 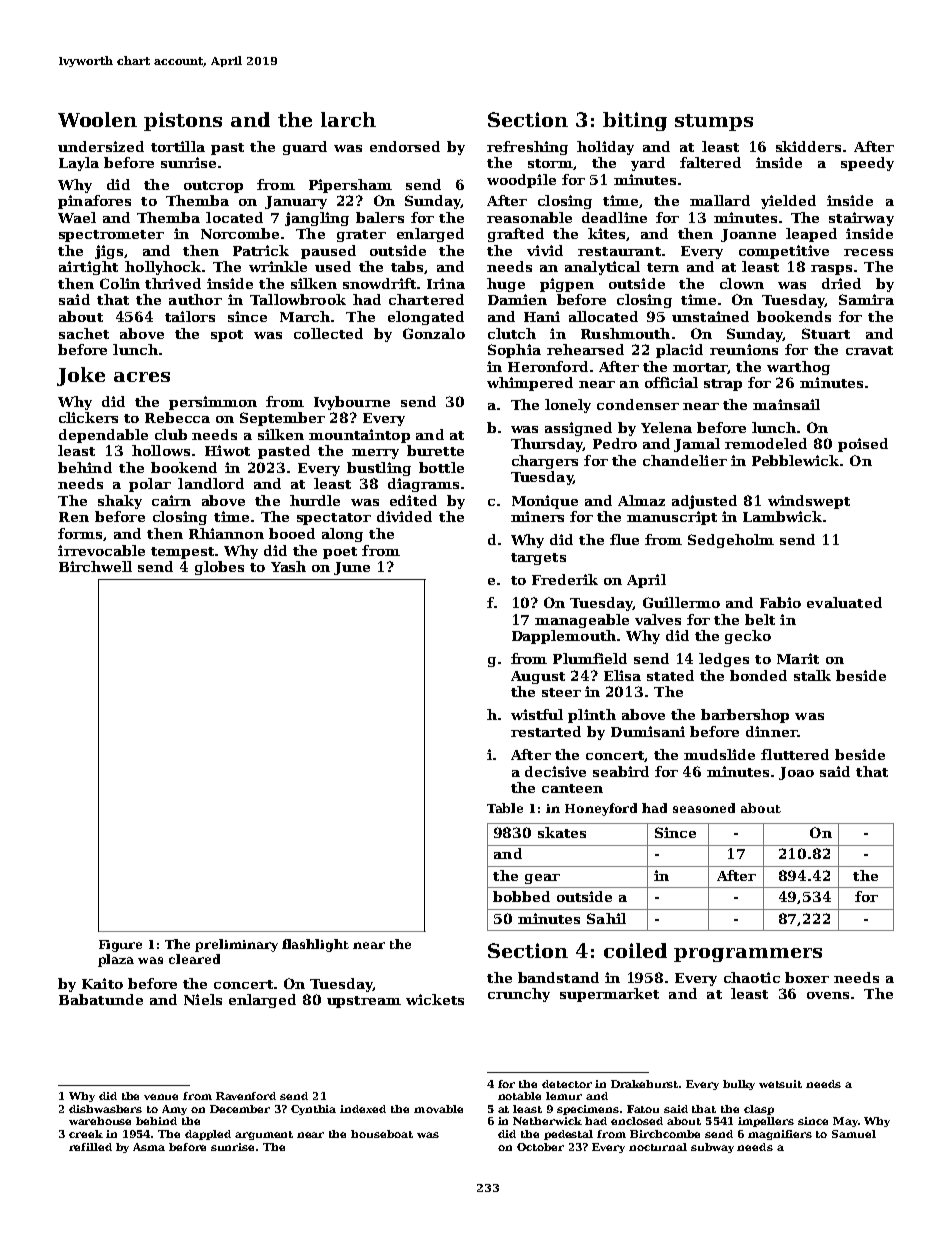 What do you see at coordinates (521, 896) in the screenshot?
I see `bobbed` at bounding box center [521, 896].
